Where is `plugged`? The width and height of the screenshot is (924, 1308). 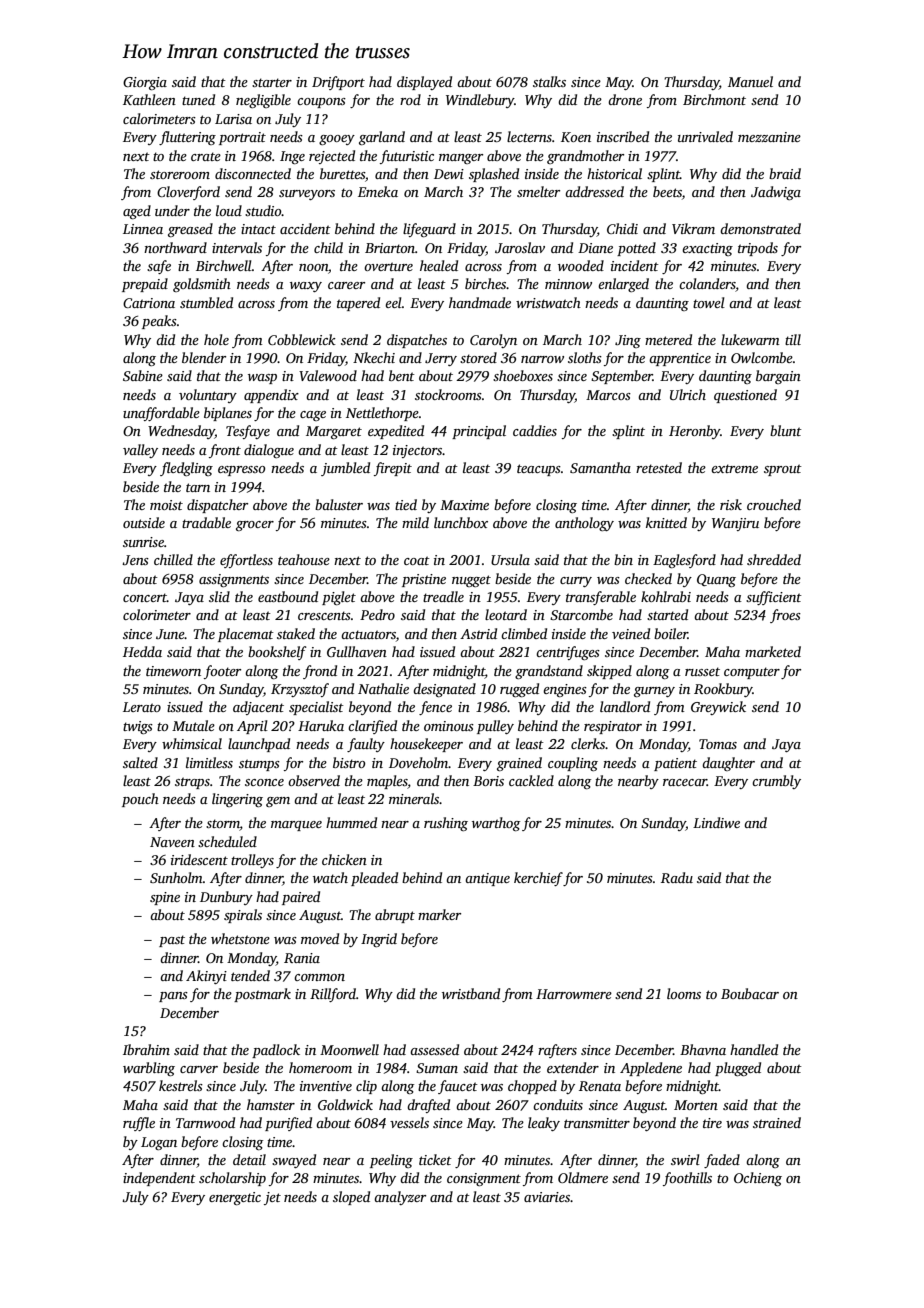
plugged is located at coordinates (738, 1069).
